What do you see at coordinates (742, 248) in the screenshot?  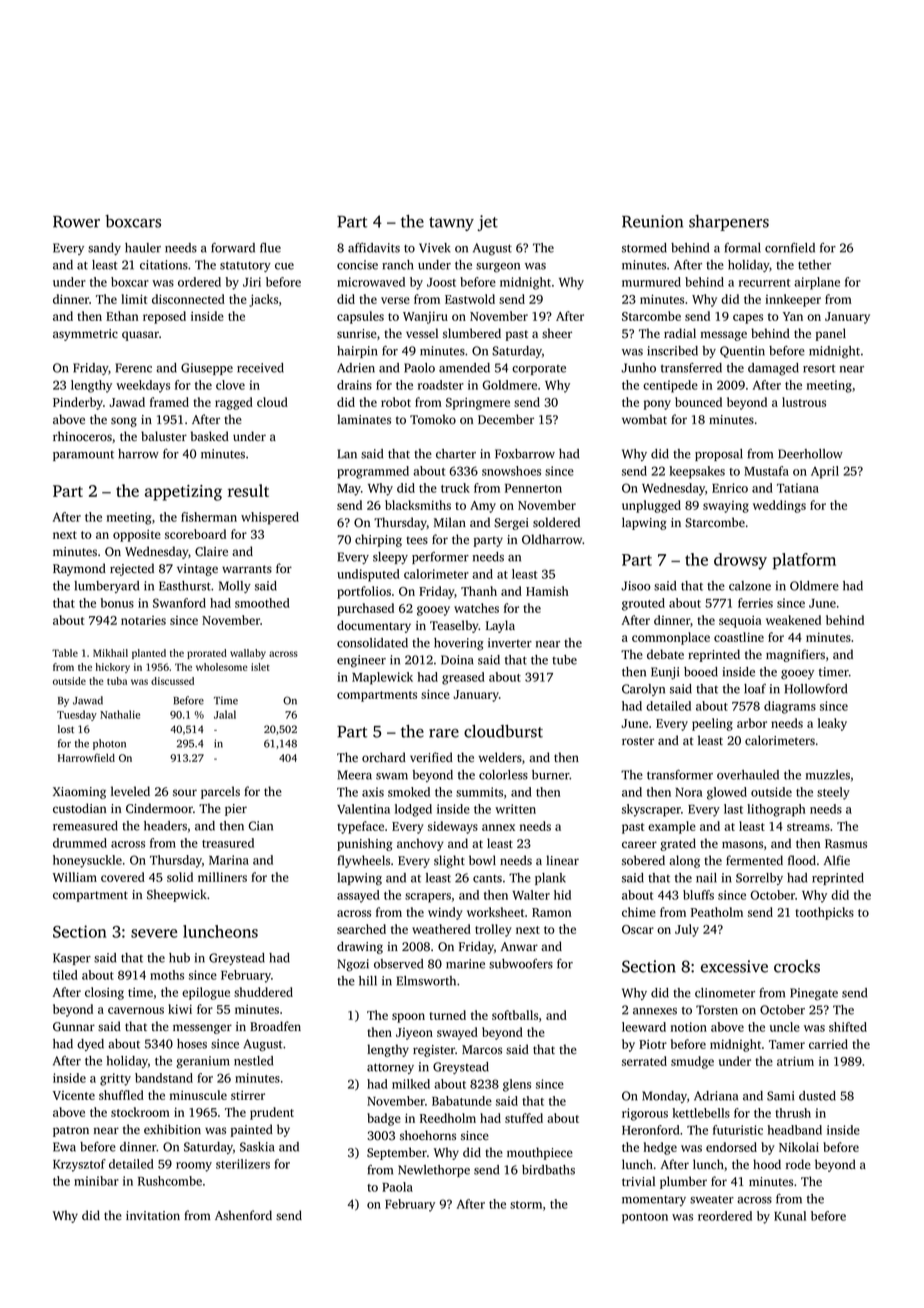 I see `formal` at bounding box center [742, 248].
